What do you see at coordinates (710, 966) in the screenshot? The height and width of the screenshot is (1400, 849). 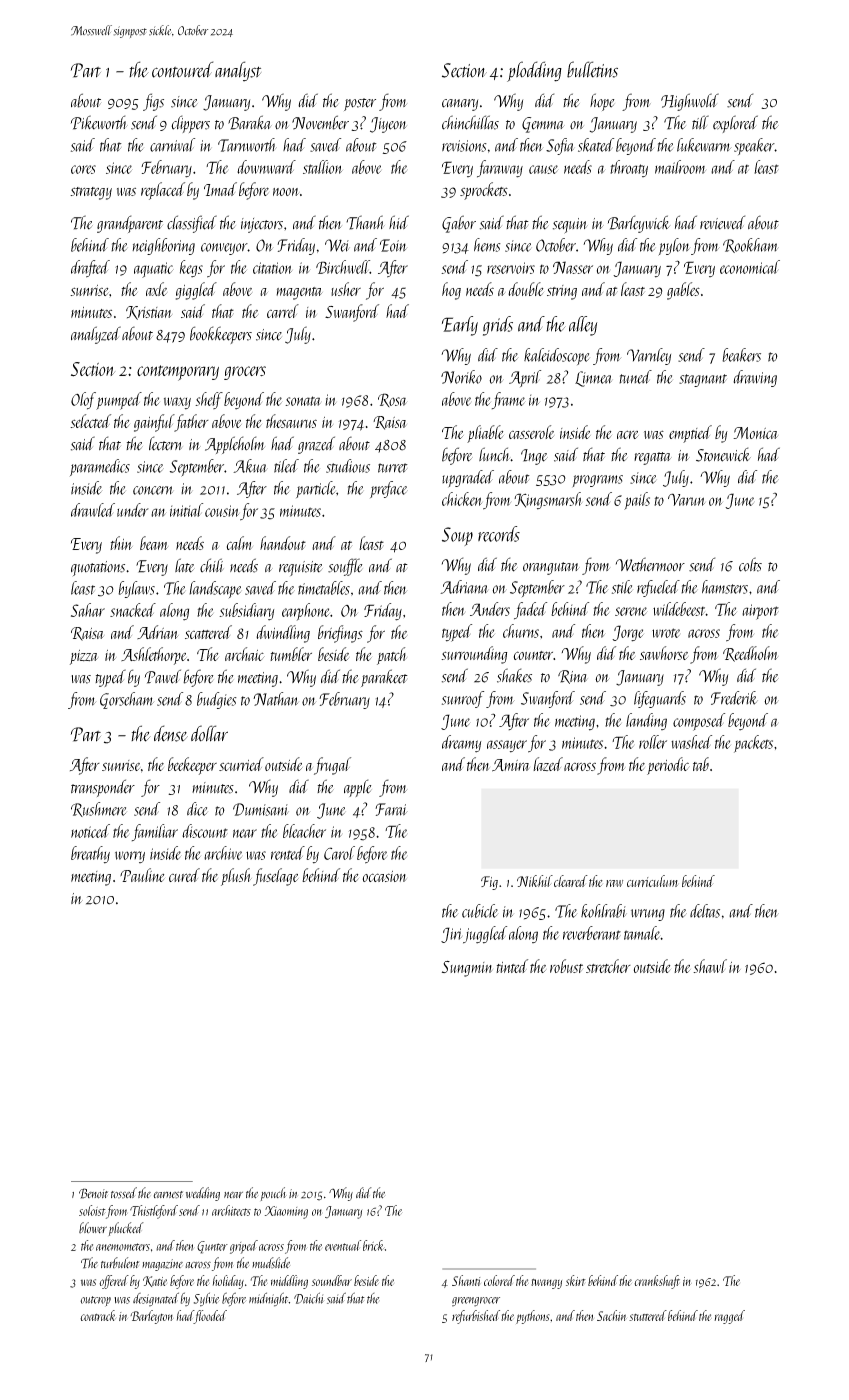 I see `shawl` at bounding box center [710, 966].
